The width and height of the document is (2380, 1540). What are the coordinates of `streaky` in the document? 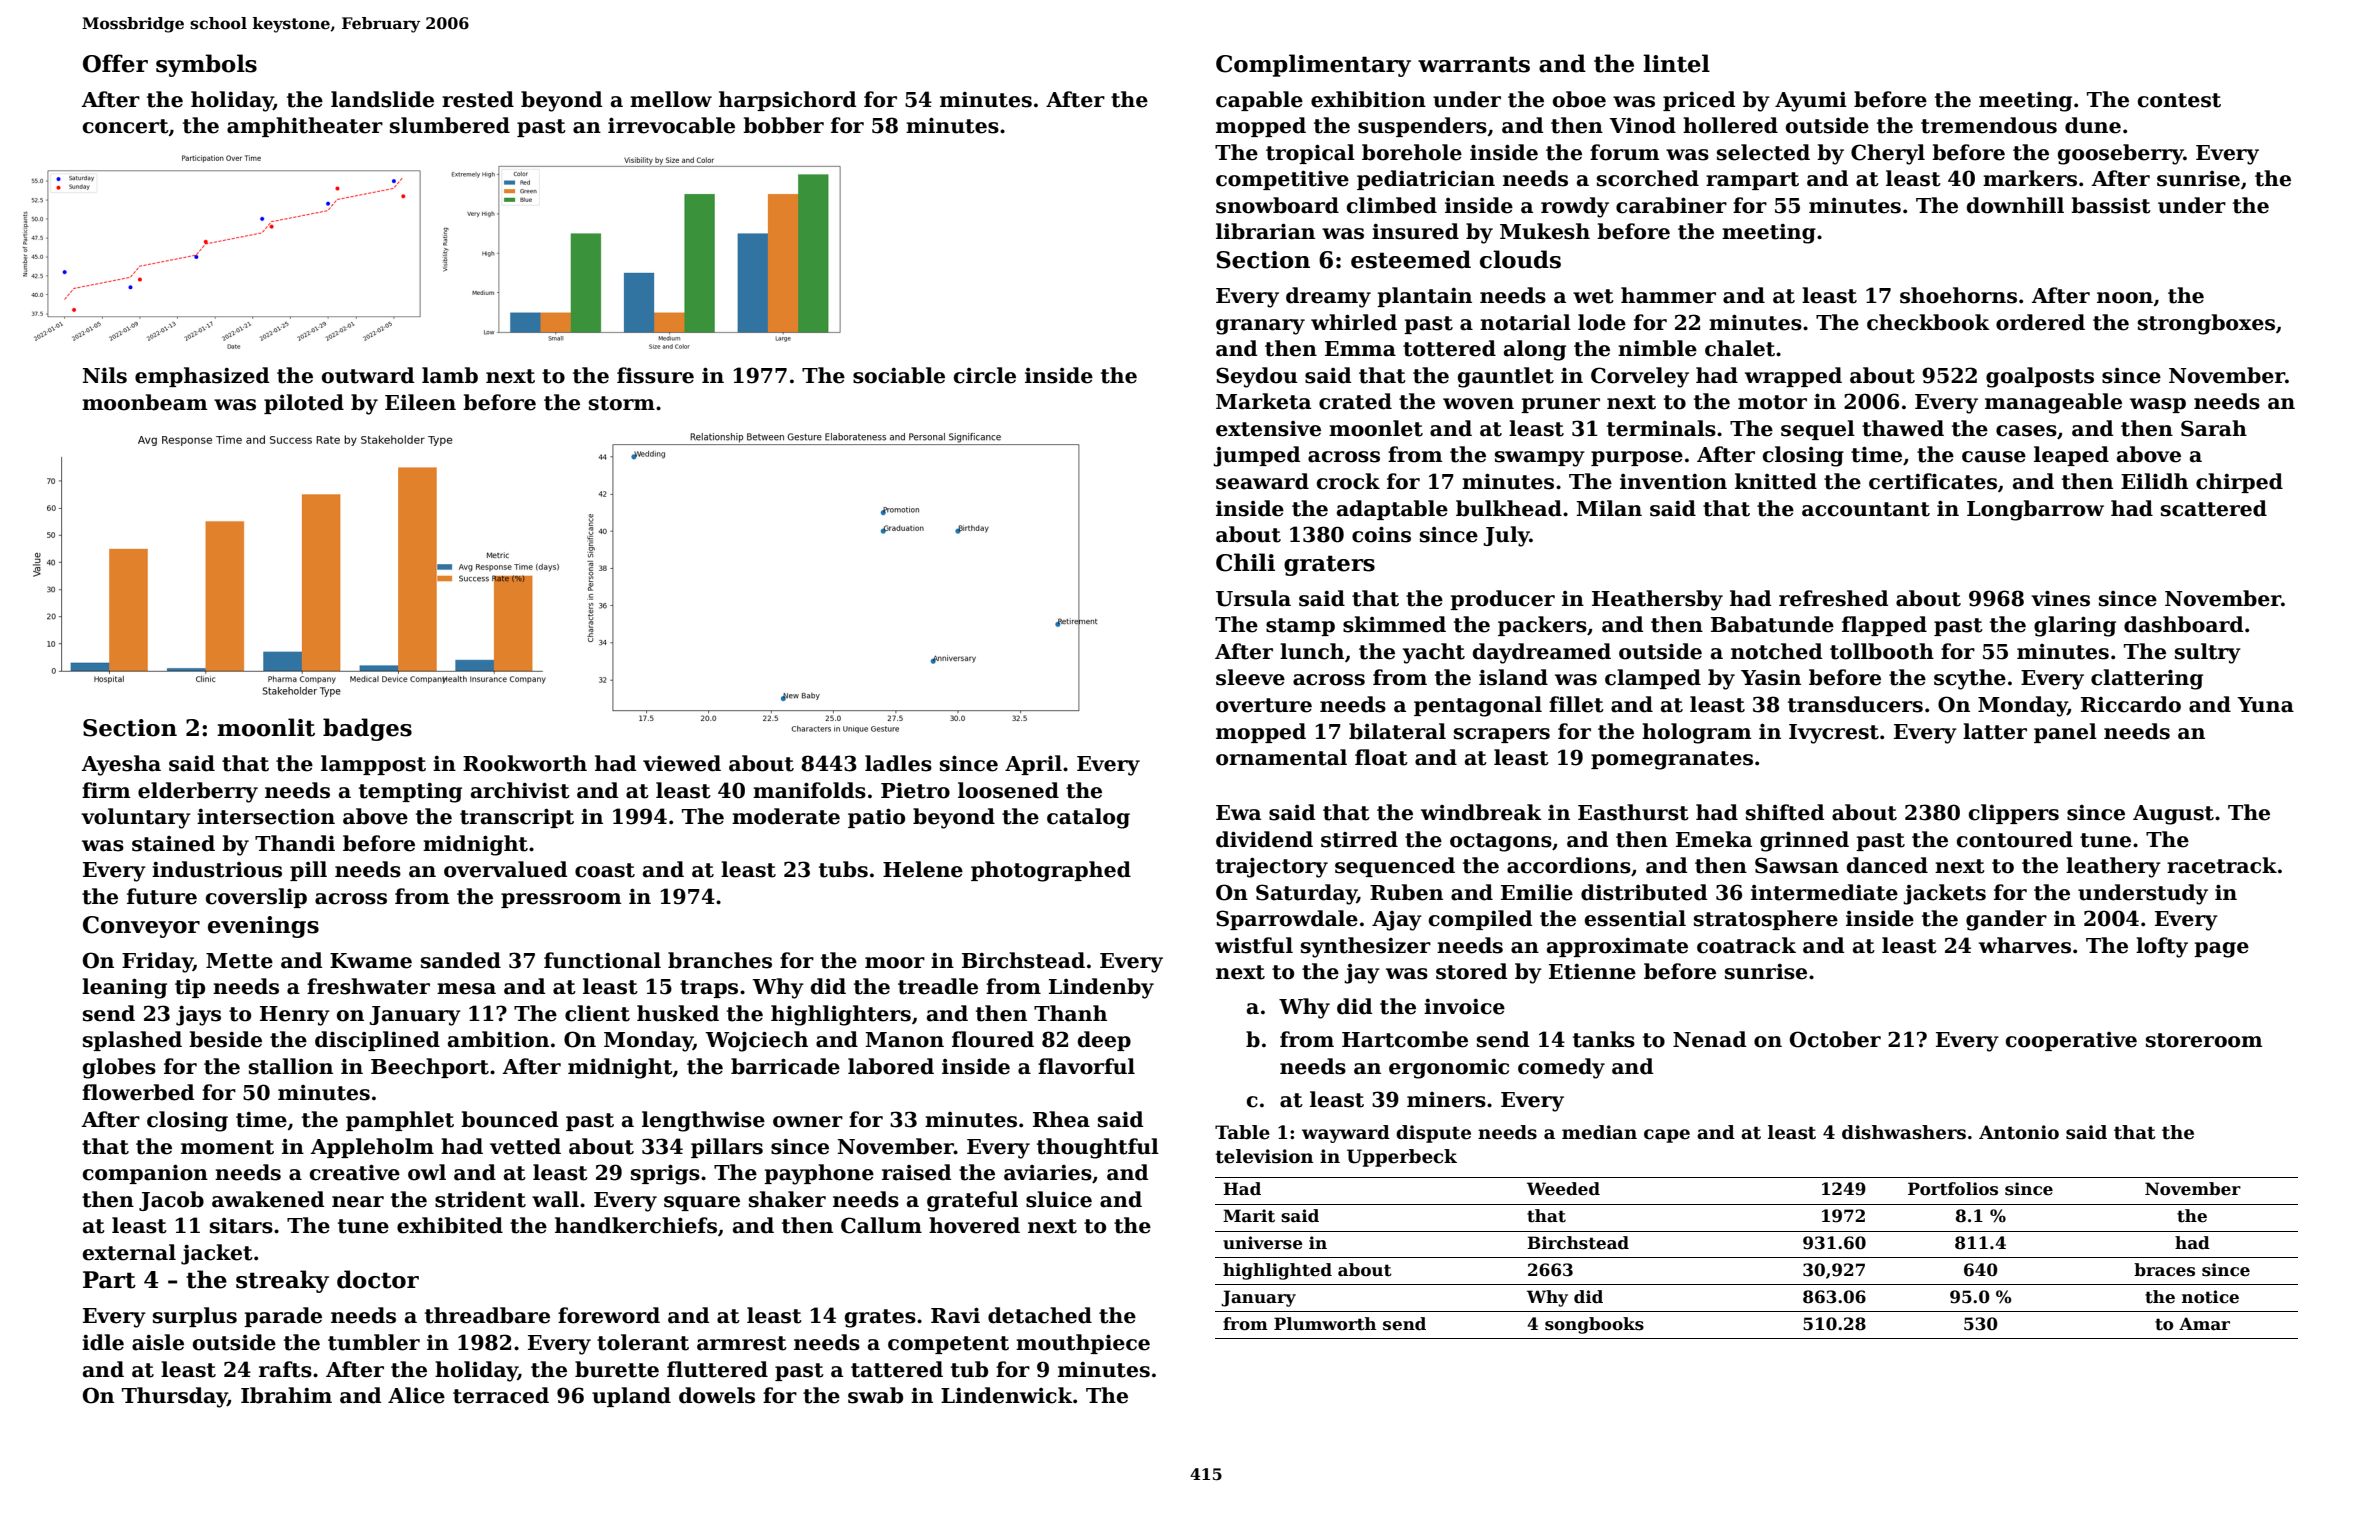 It's located at (282, 1281).
